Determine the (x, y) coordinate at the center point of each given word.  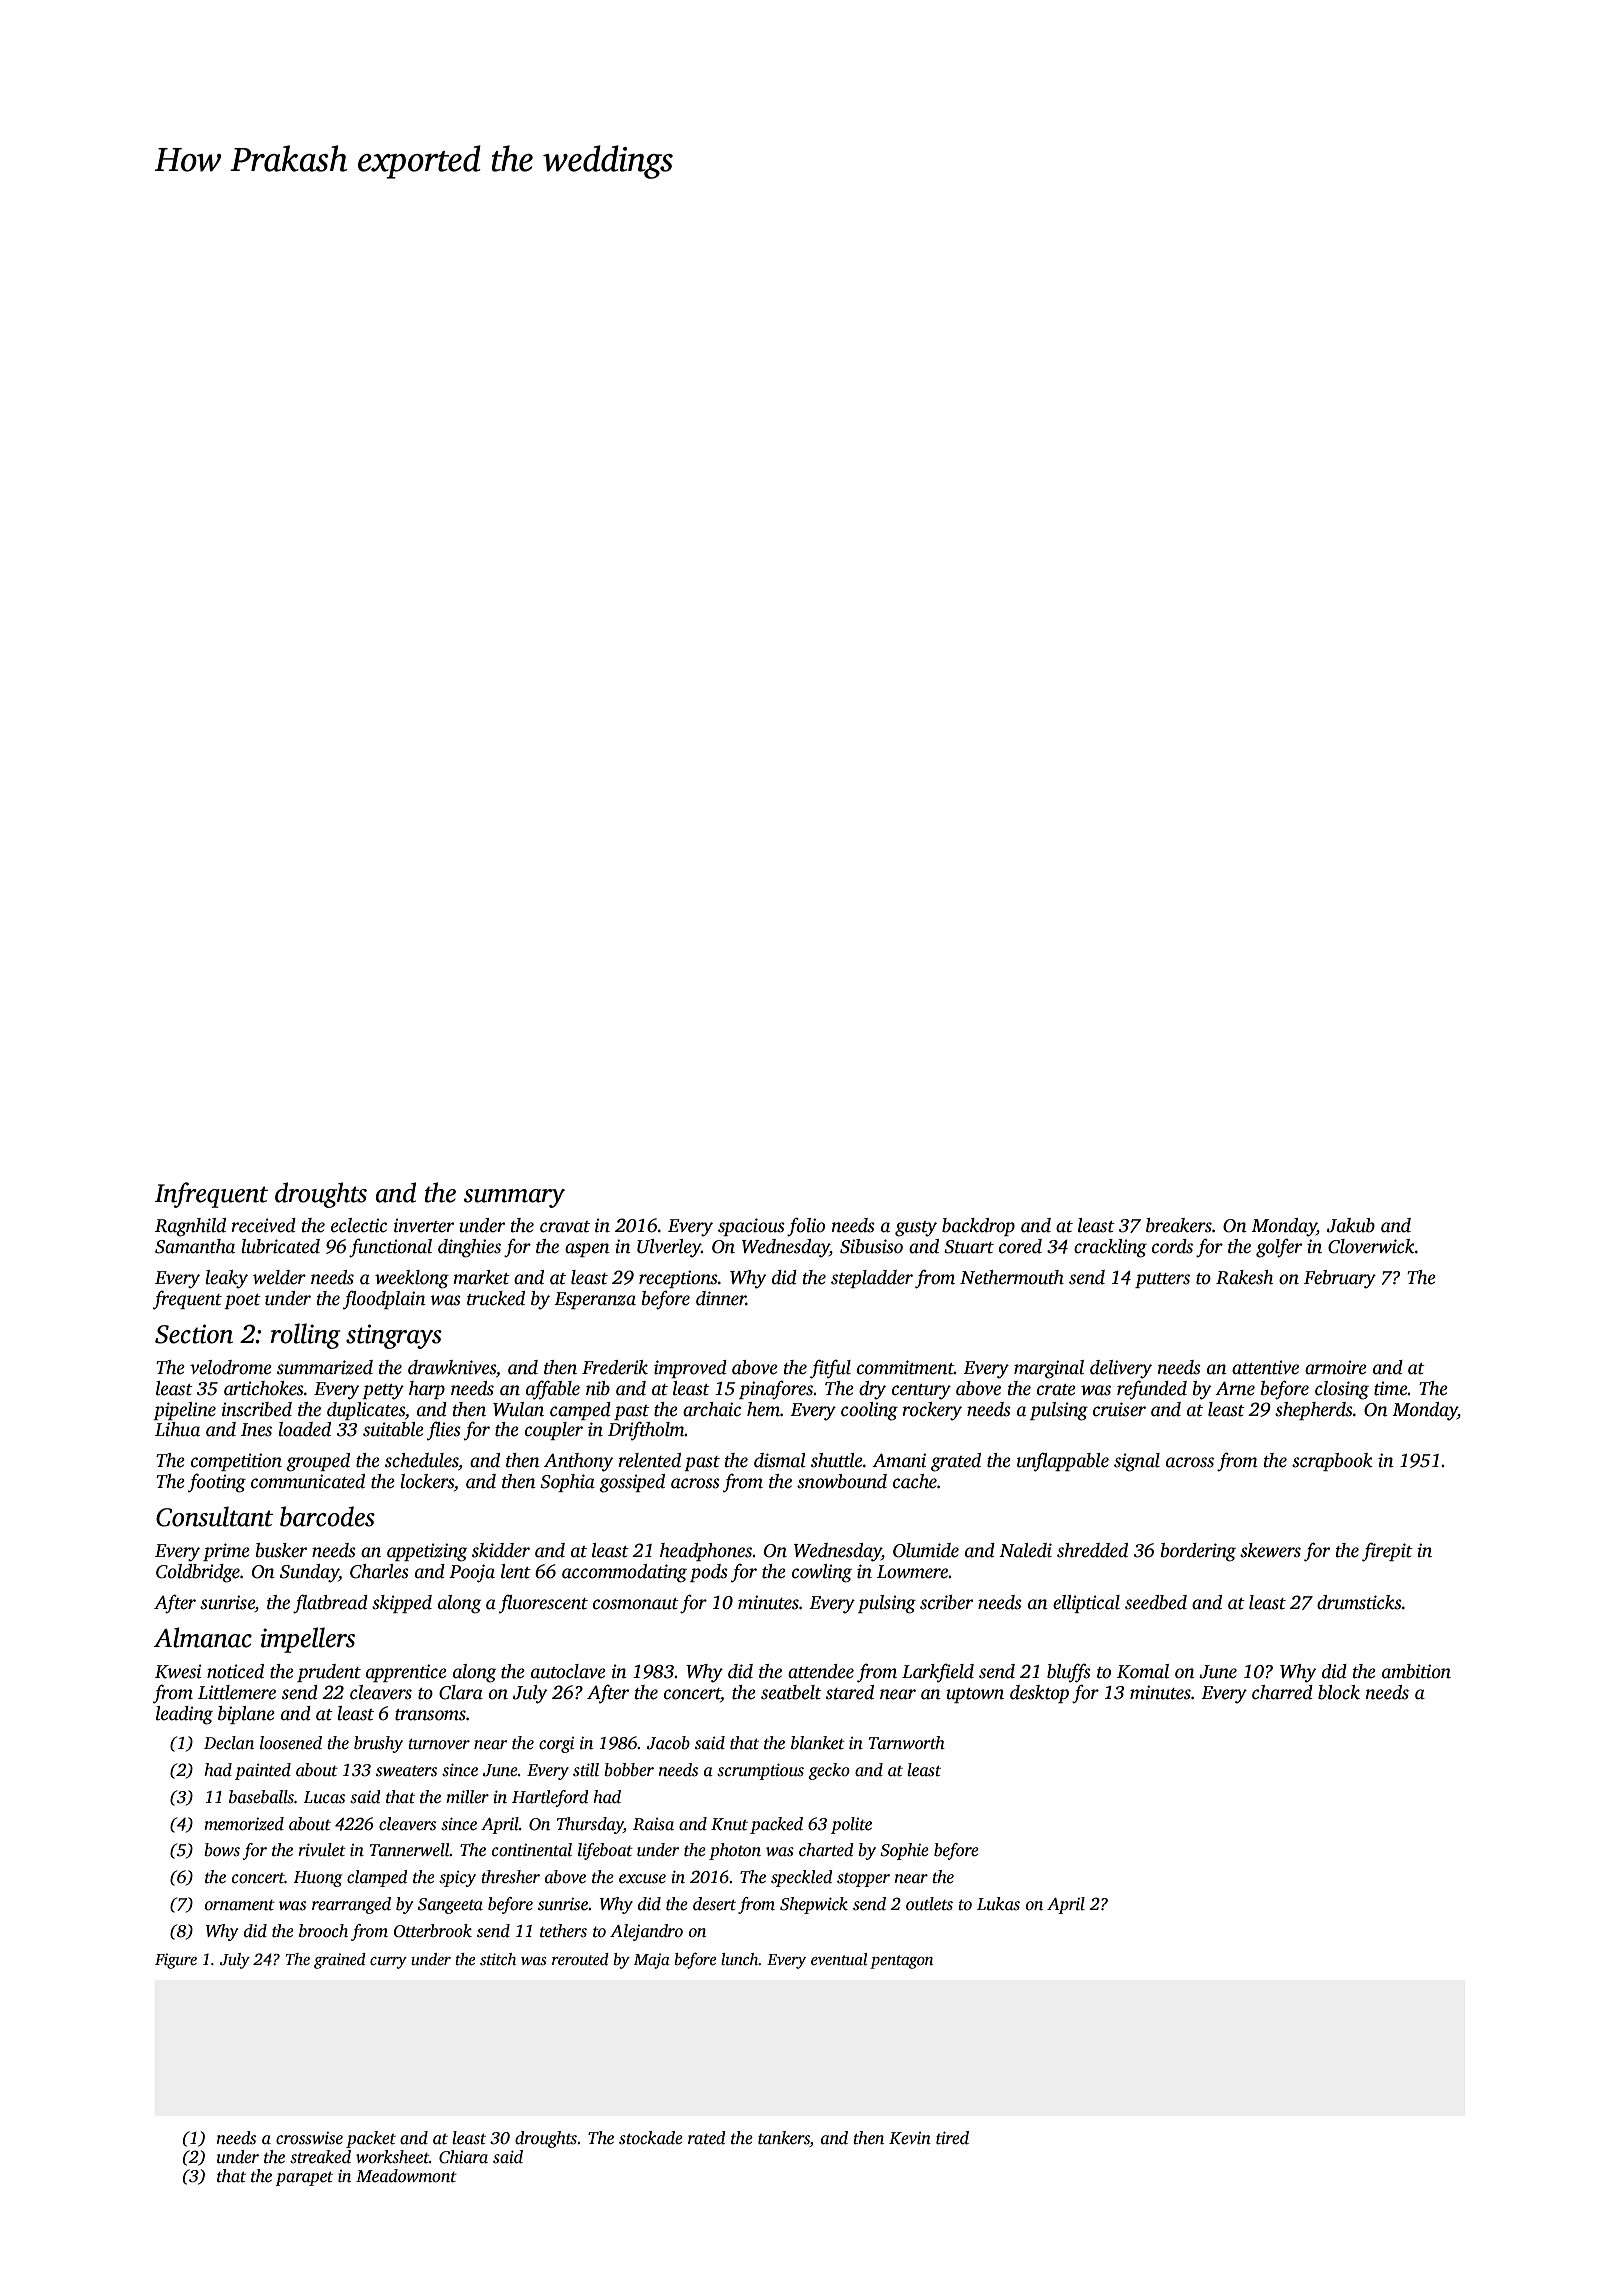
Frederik (615, 1367)
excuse (642, 1879)
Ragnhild (190, 1227)
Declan (229, 1743)
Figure (176, 1961)
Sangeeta (450, 1906)
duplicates (366, 1411)
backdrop (978, 1227)
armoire (1336, 1367)
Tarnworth (907, 1743)
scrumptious (760, 1771)
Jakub (1351, 1225)
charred (1282, 1692)
